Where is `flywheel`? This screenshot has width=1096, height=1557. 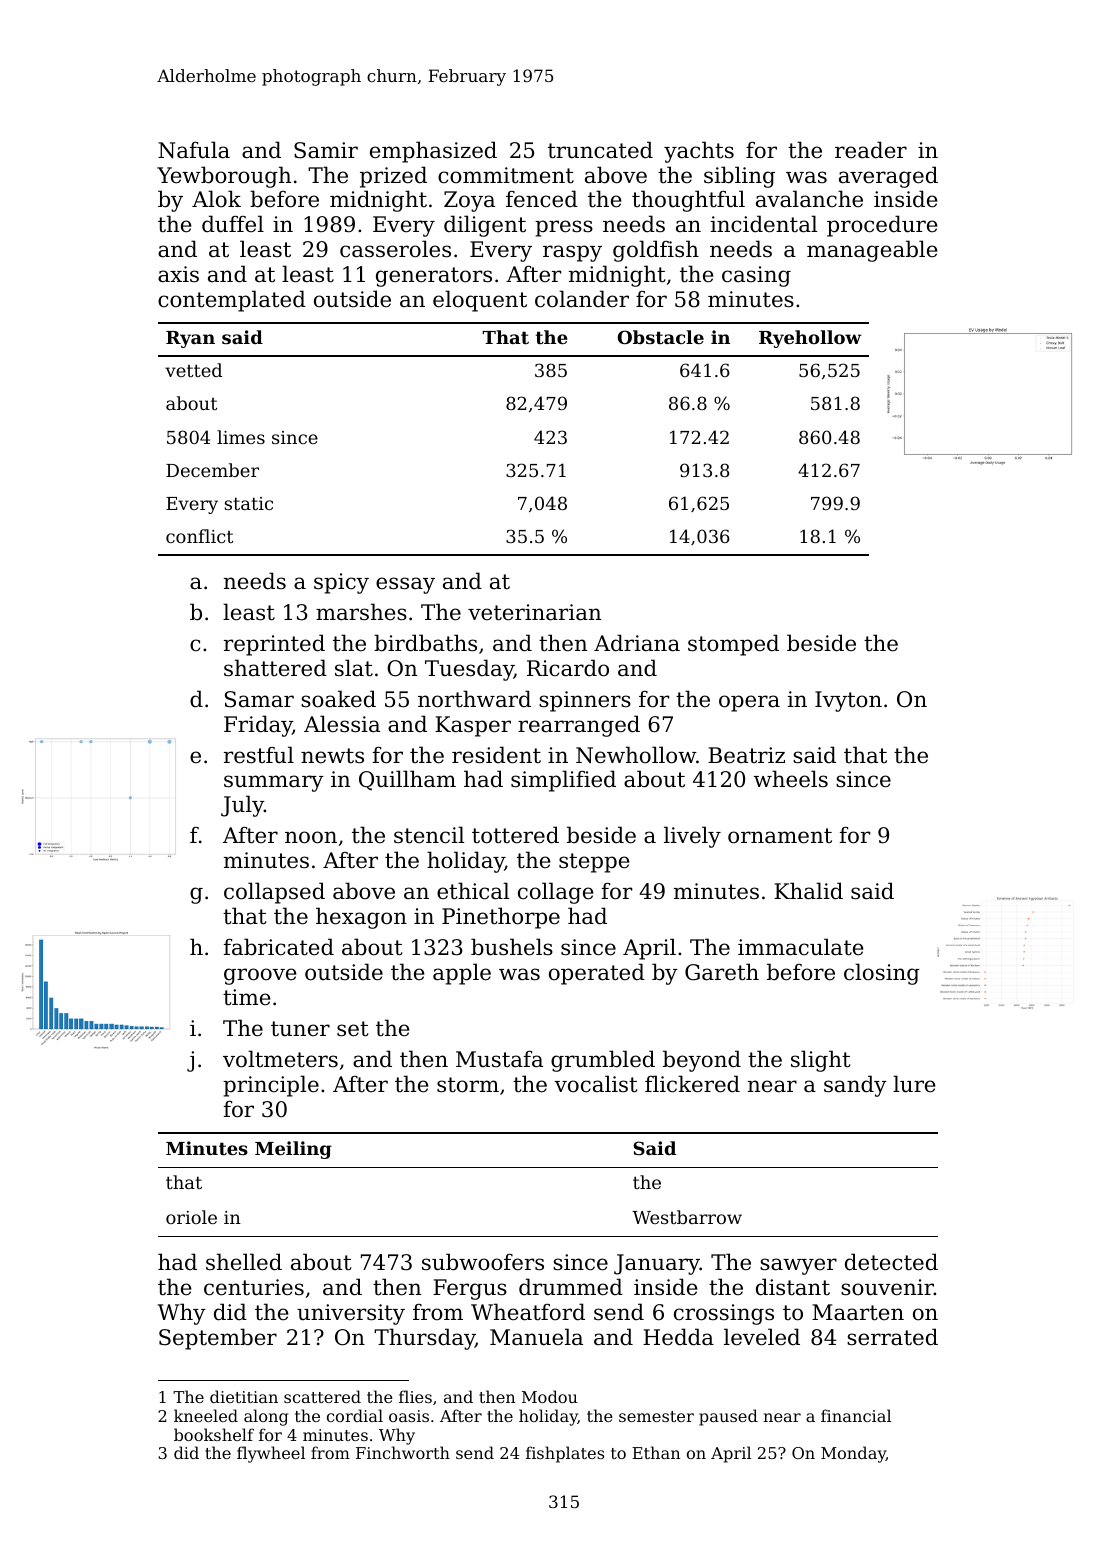
flywheel is located at coordinates (271, 1454).
